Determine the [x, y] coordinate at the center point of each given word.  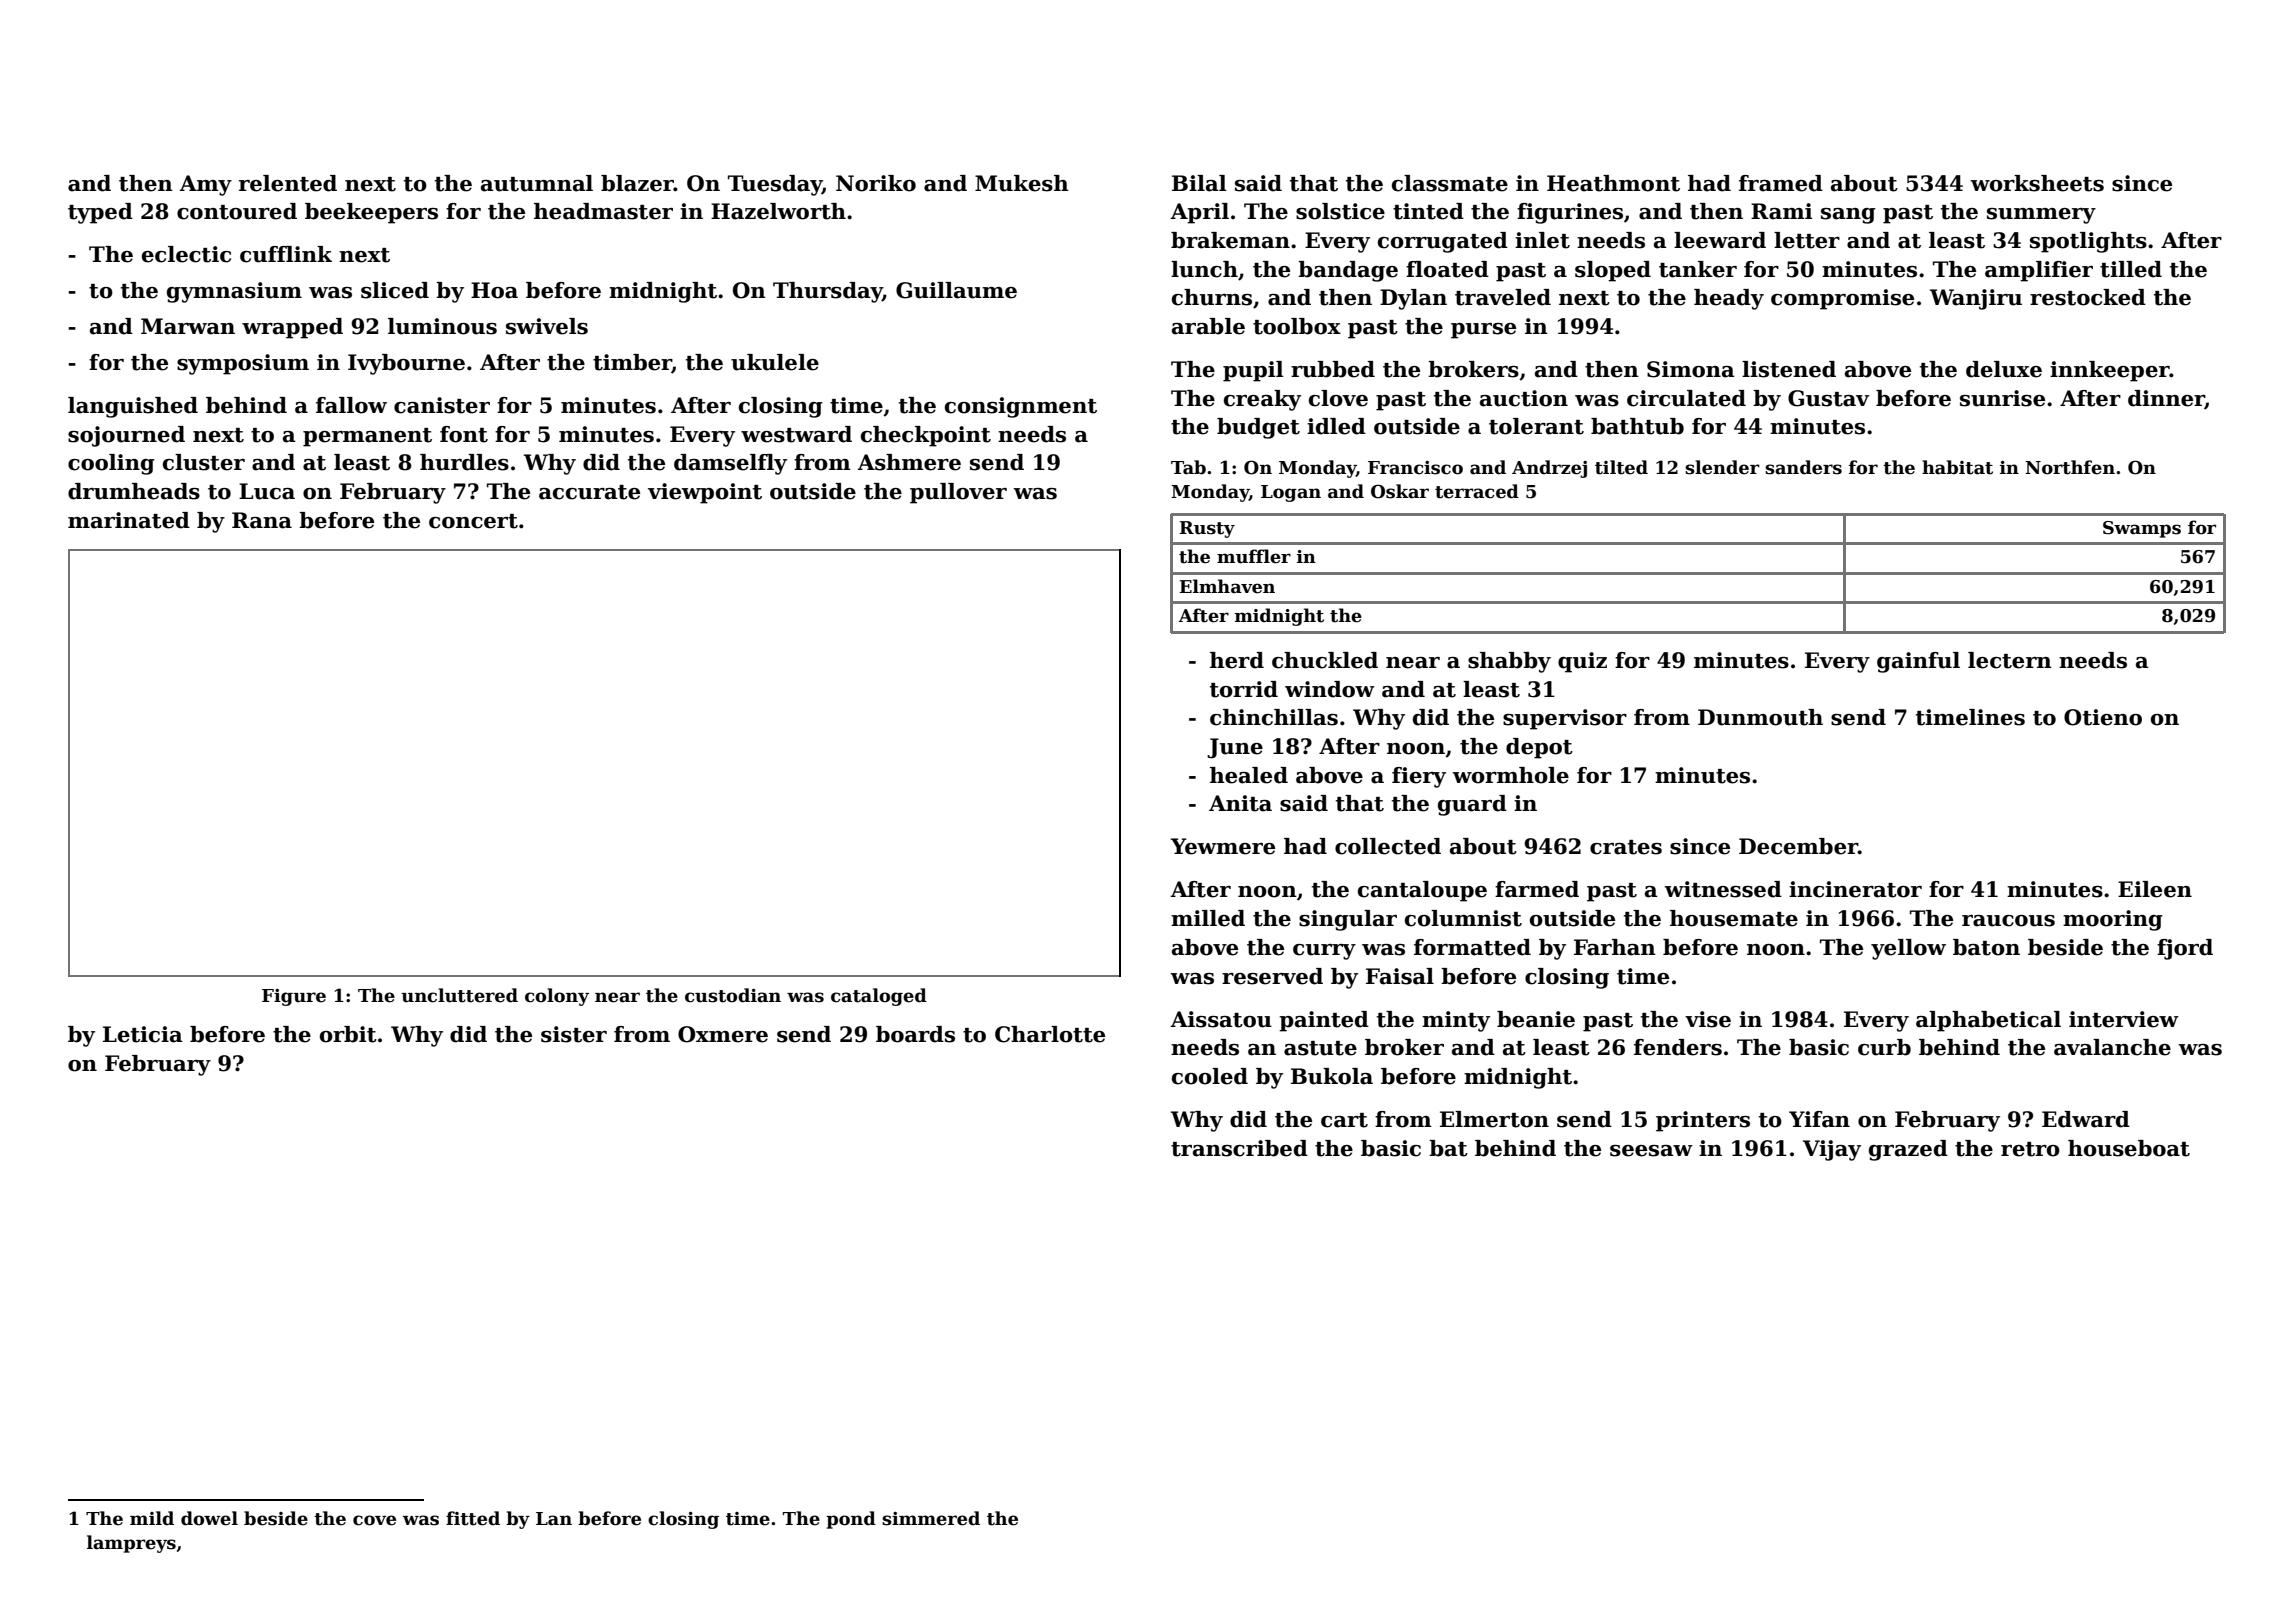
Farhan [1615, 947]
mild [152, 1518]
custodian [733, 995]
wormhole [1511, 775]
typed [100, 213]
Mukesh [1022, 183]
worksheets [2037, 183]
